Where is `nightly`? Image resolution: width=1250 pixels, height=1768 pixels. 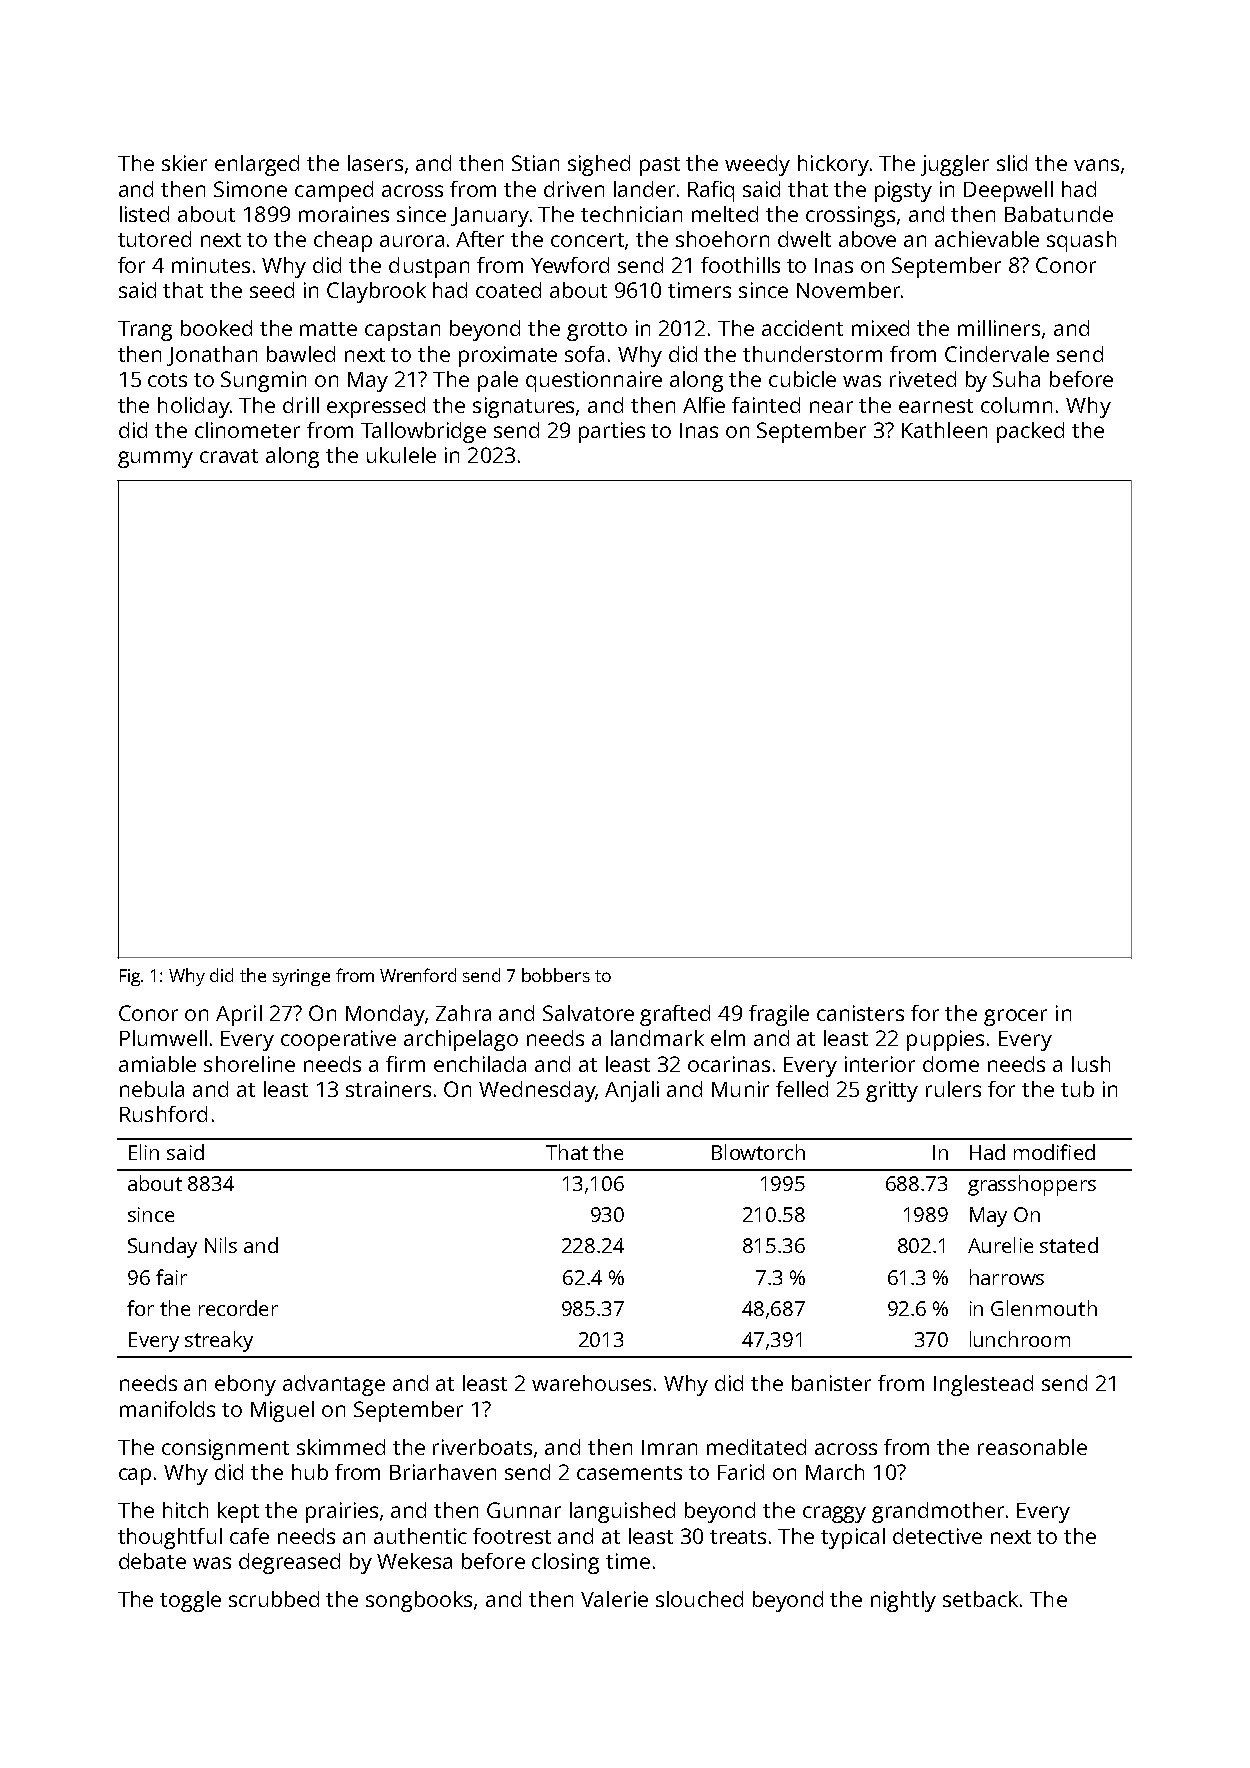 nightly is located at coordinates (903, 1601).
